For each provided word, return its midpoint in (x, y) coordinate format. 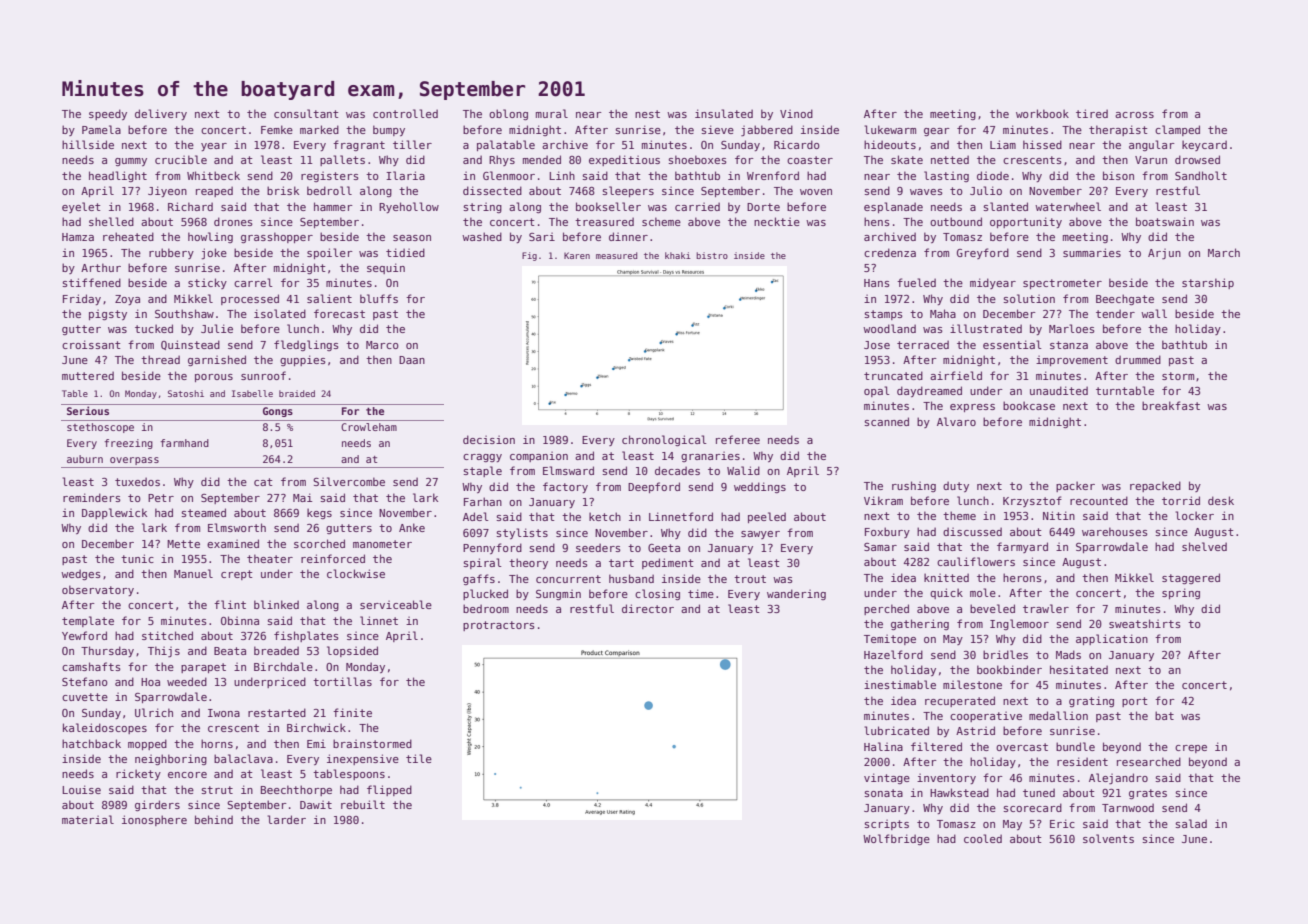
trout (750, 579)
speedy (108, 114)
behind (214, 819)
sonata (883, 793)
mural (552, 113)
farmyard (1022, 547)
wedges (81, 574)
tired (1092, 113)
